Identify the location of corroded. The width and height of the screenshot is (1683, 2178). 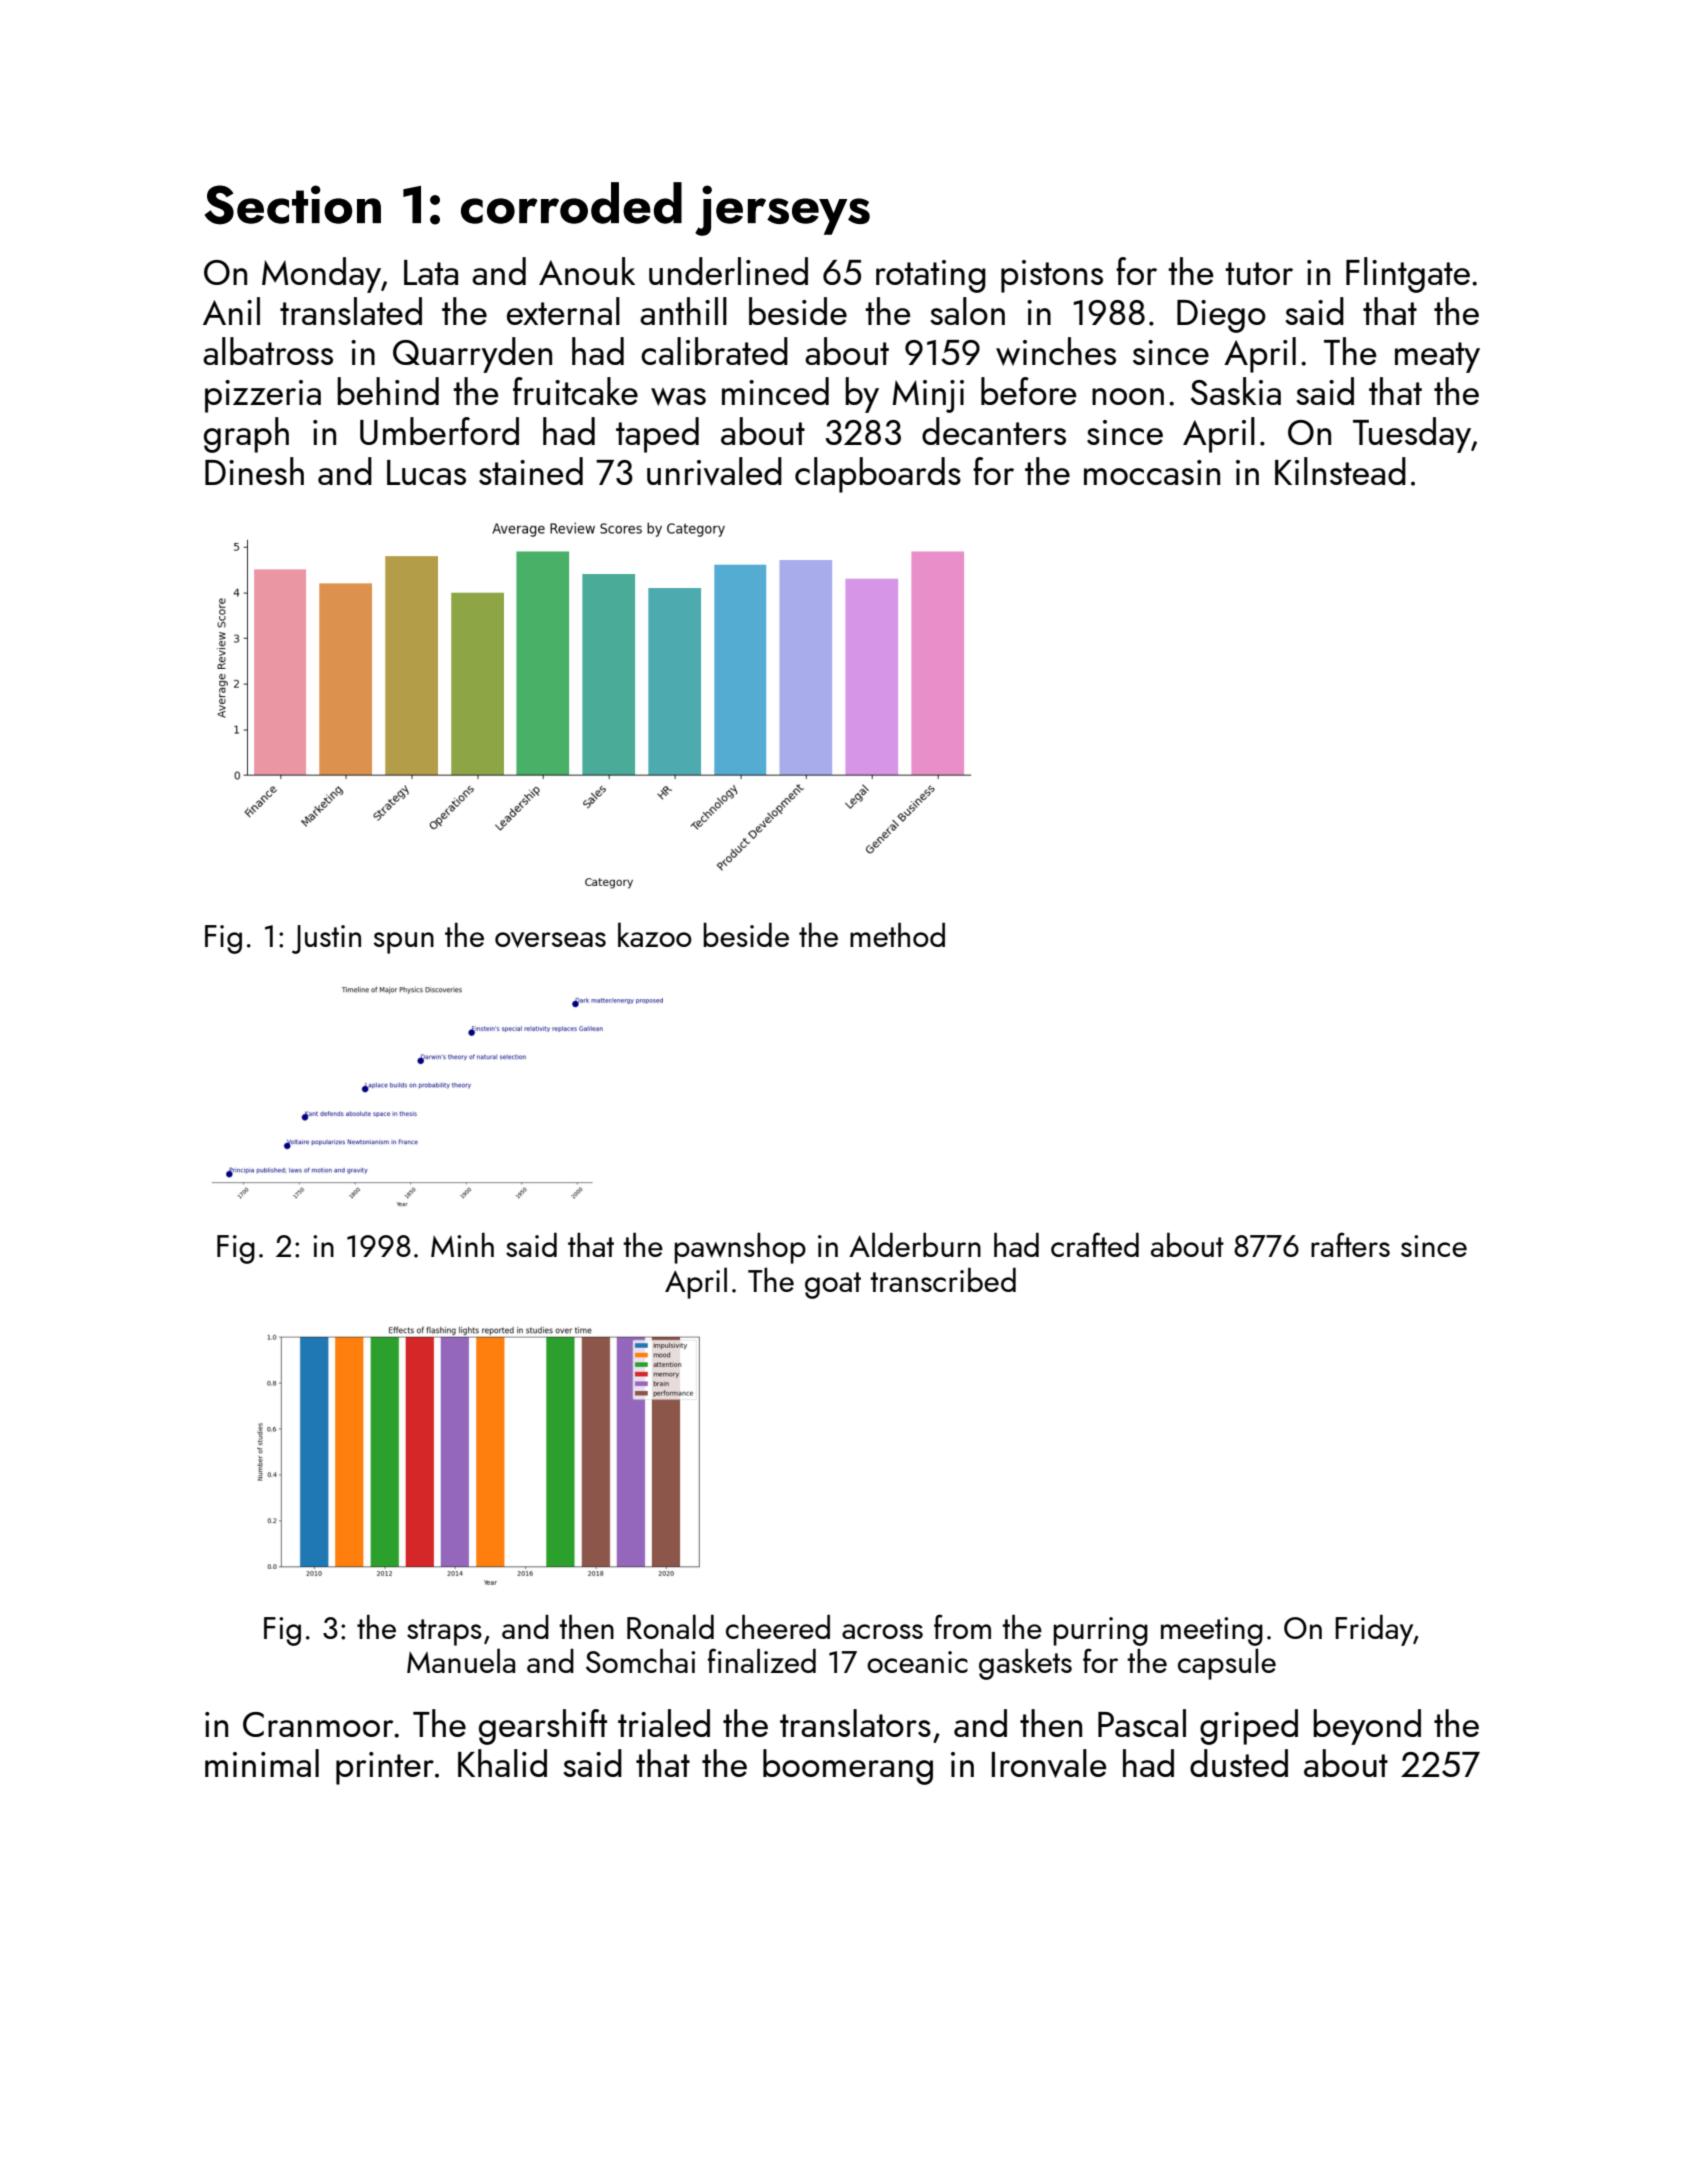
(571, 203).
